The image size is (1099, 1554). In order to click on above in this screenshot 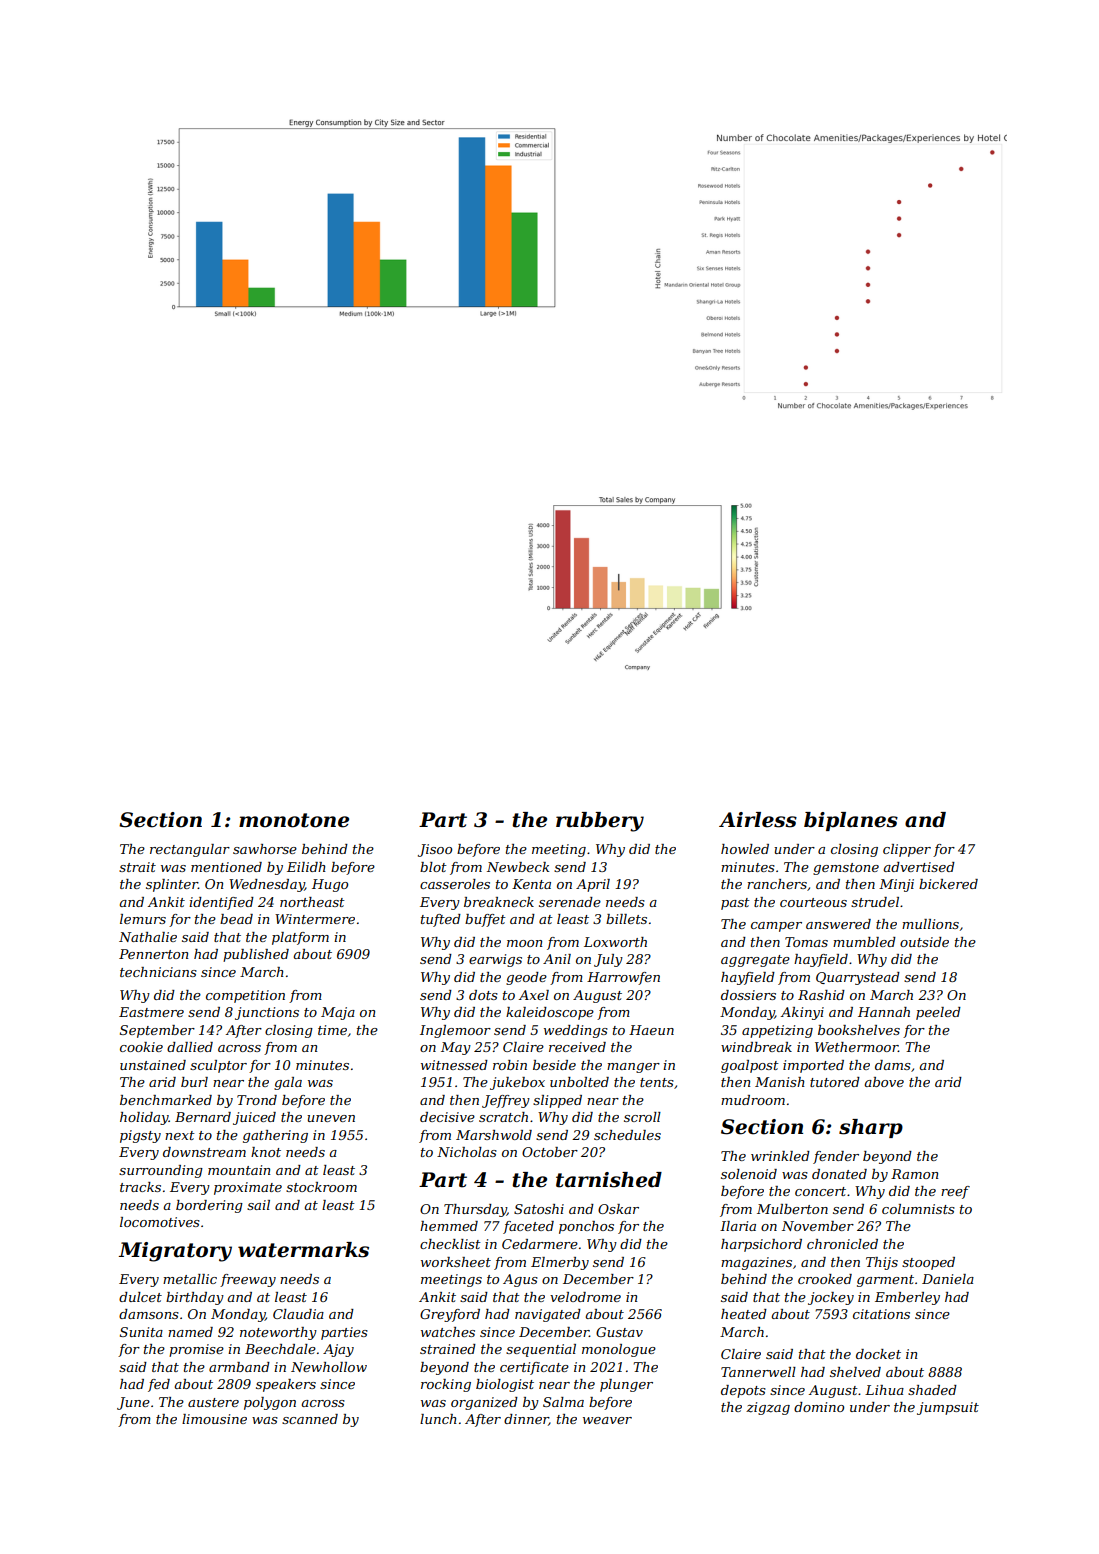, I will do `click(884, 1082)`.
